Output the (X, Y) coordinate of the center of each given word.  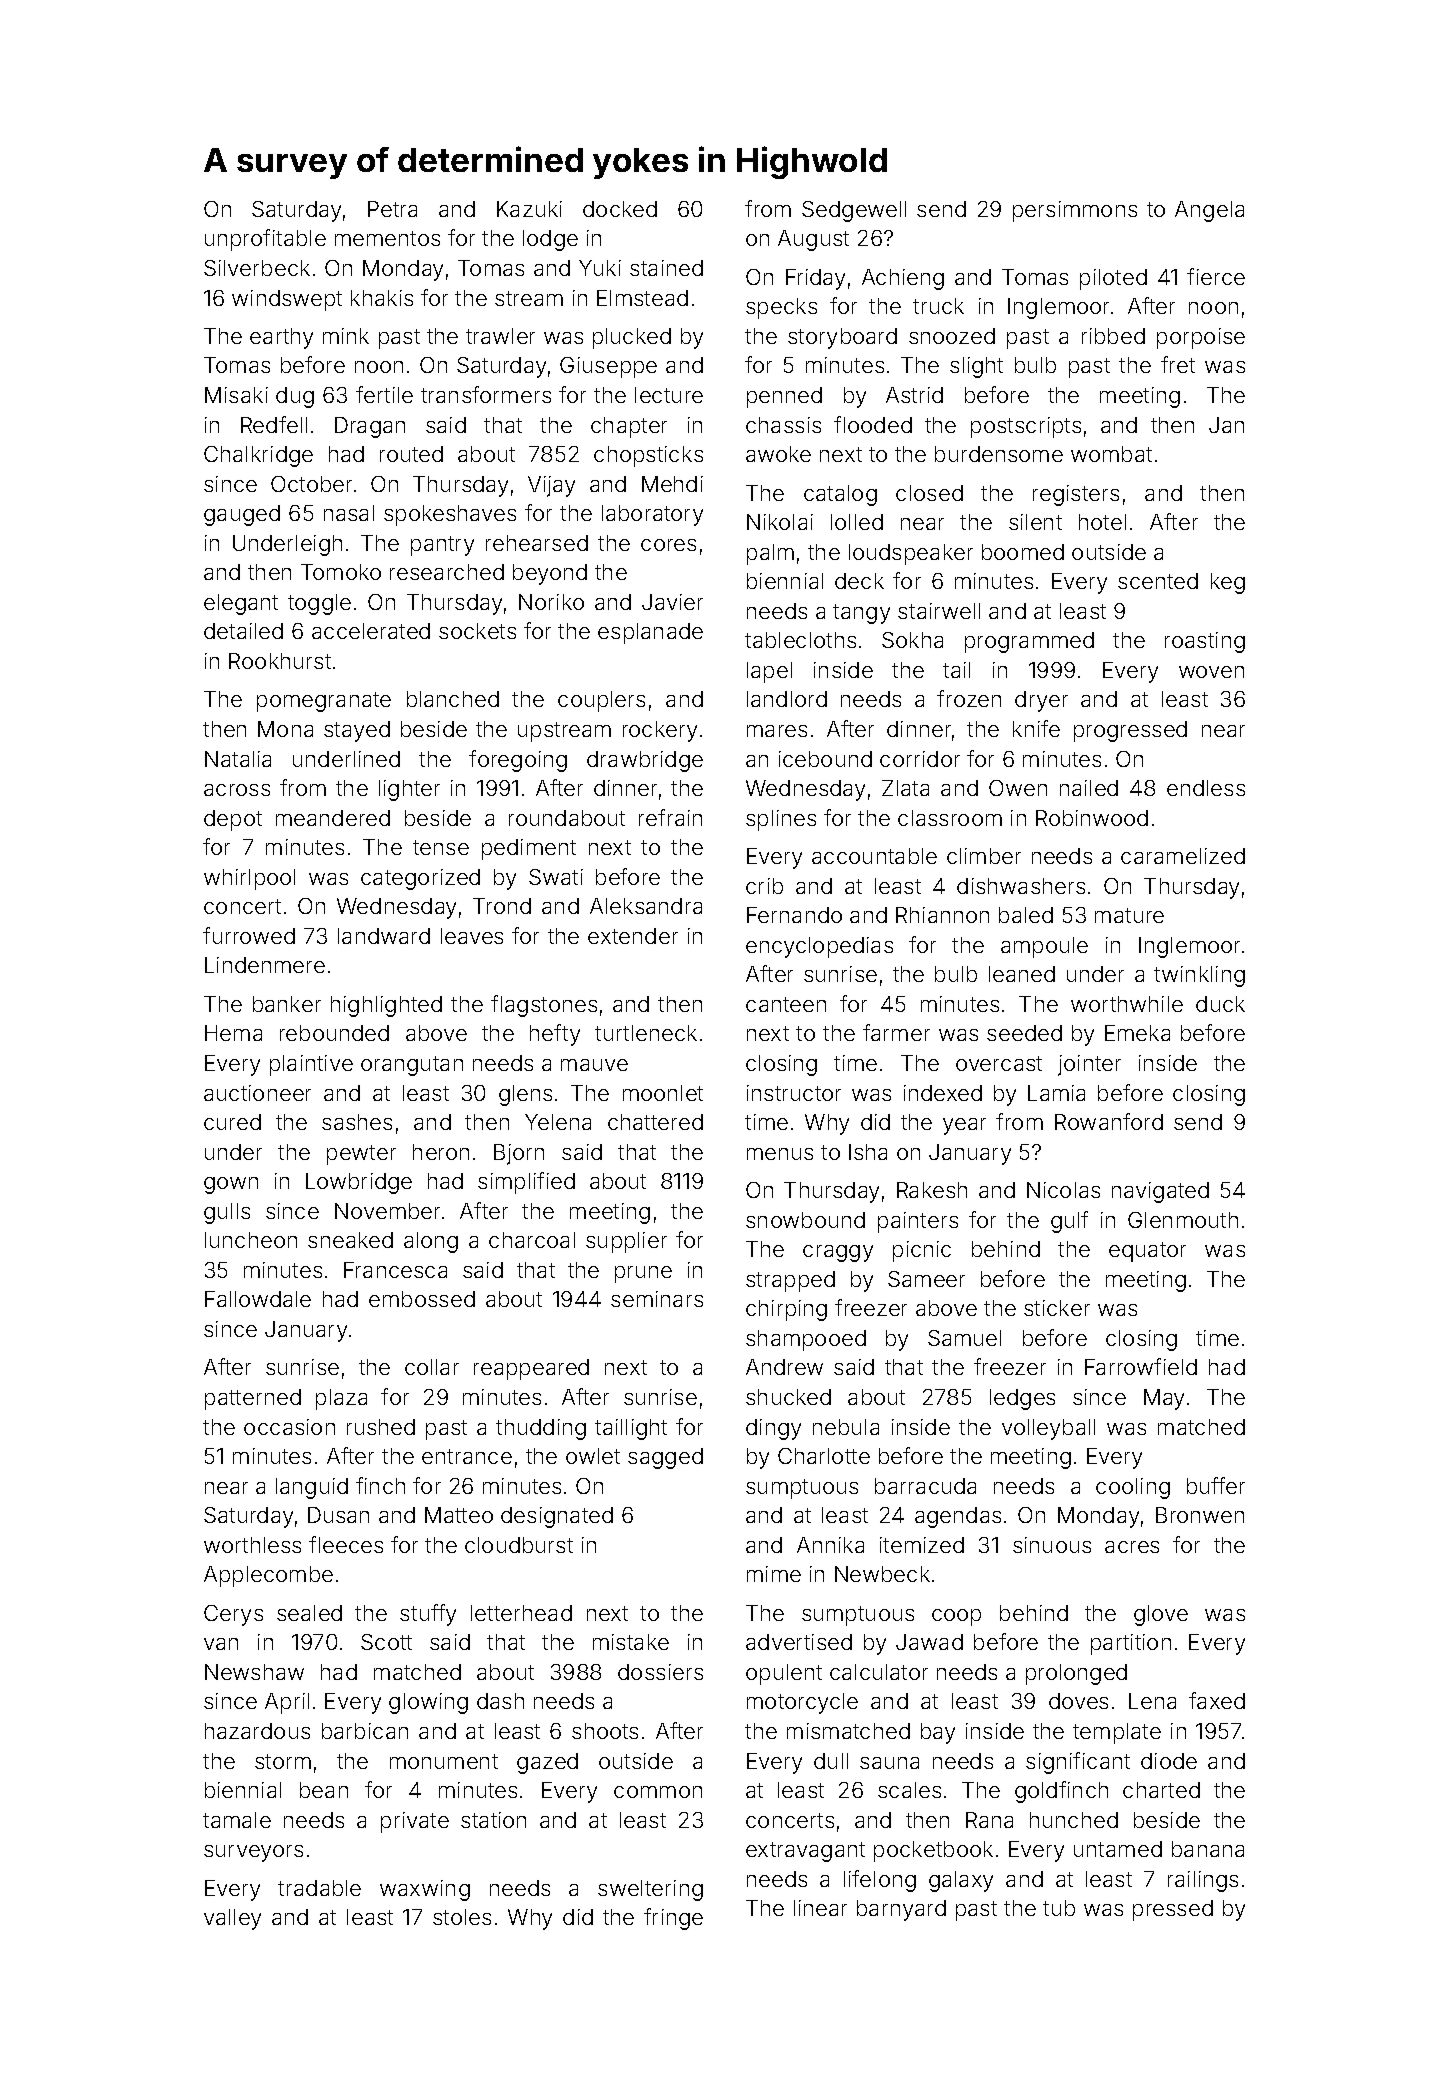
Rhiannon (942, 915)
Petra (392, 209)
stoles (462, 1917)
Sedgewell (854, 211)
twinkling (1199, 976)
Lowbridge (359, 1183)
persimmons (1075, 211)
